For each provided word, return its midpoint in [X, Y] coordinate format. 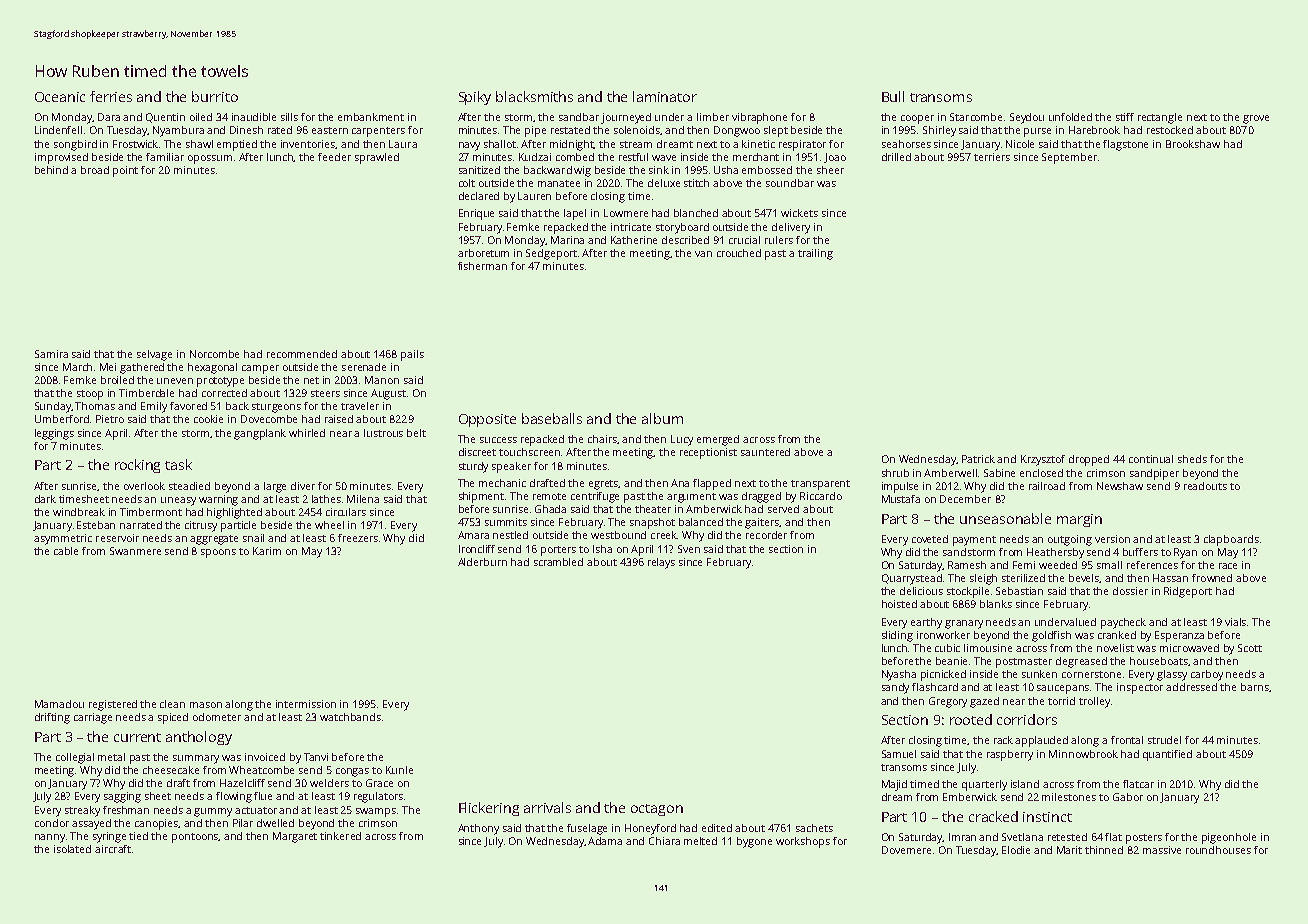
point [125, 171]
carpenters [378, 132]
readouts [1205, 486]
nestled [510, 535]
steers [325, 393]
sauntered [765, 452]
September [1069, 158]
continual [1151, 459]
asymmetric [63, 539]
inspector [1140, 688]
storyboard [682, 228]
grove [1256, 119]
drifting [52, 718]
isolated [72, 849]
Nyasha [899, 675]
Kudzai [535, 157]
